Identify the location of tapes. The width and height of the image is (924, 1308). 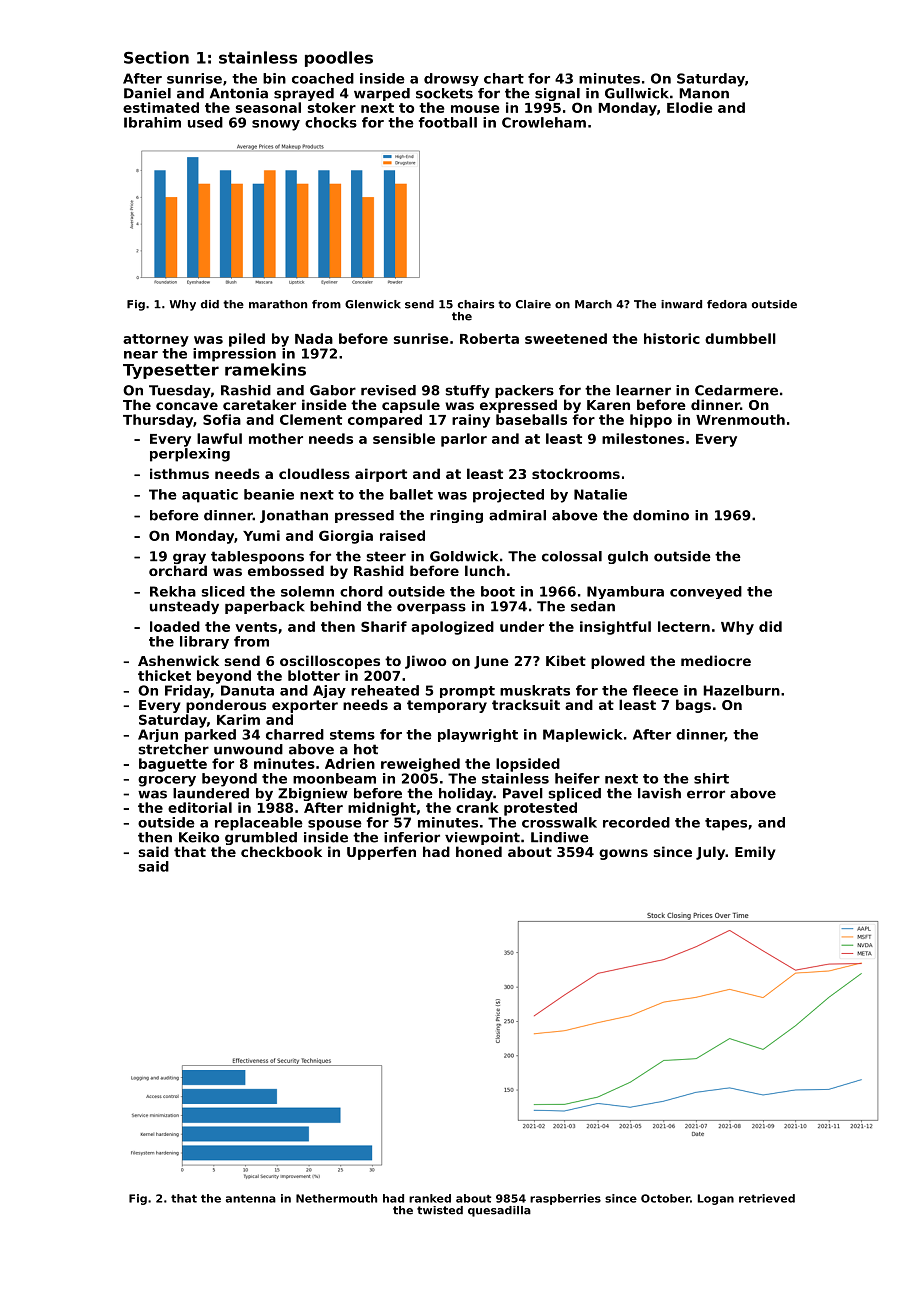
(726, 824).
